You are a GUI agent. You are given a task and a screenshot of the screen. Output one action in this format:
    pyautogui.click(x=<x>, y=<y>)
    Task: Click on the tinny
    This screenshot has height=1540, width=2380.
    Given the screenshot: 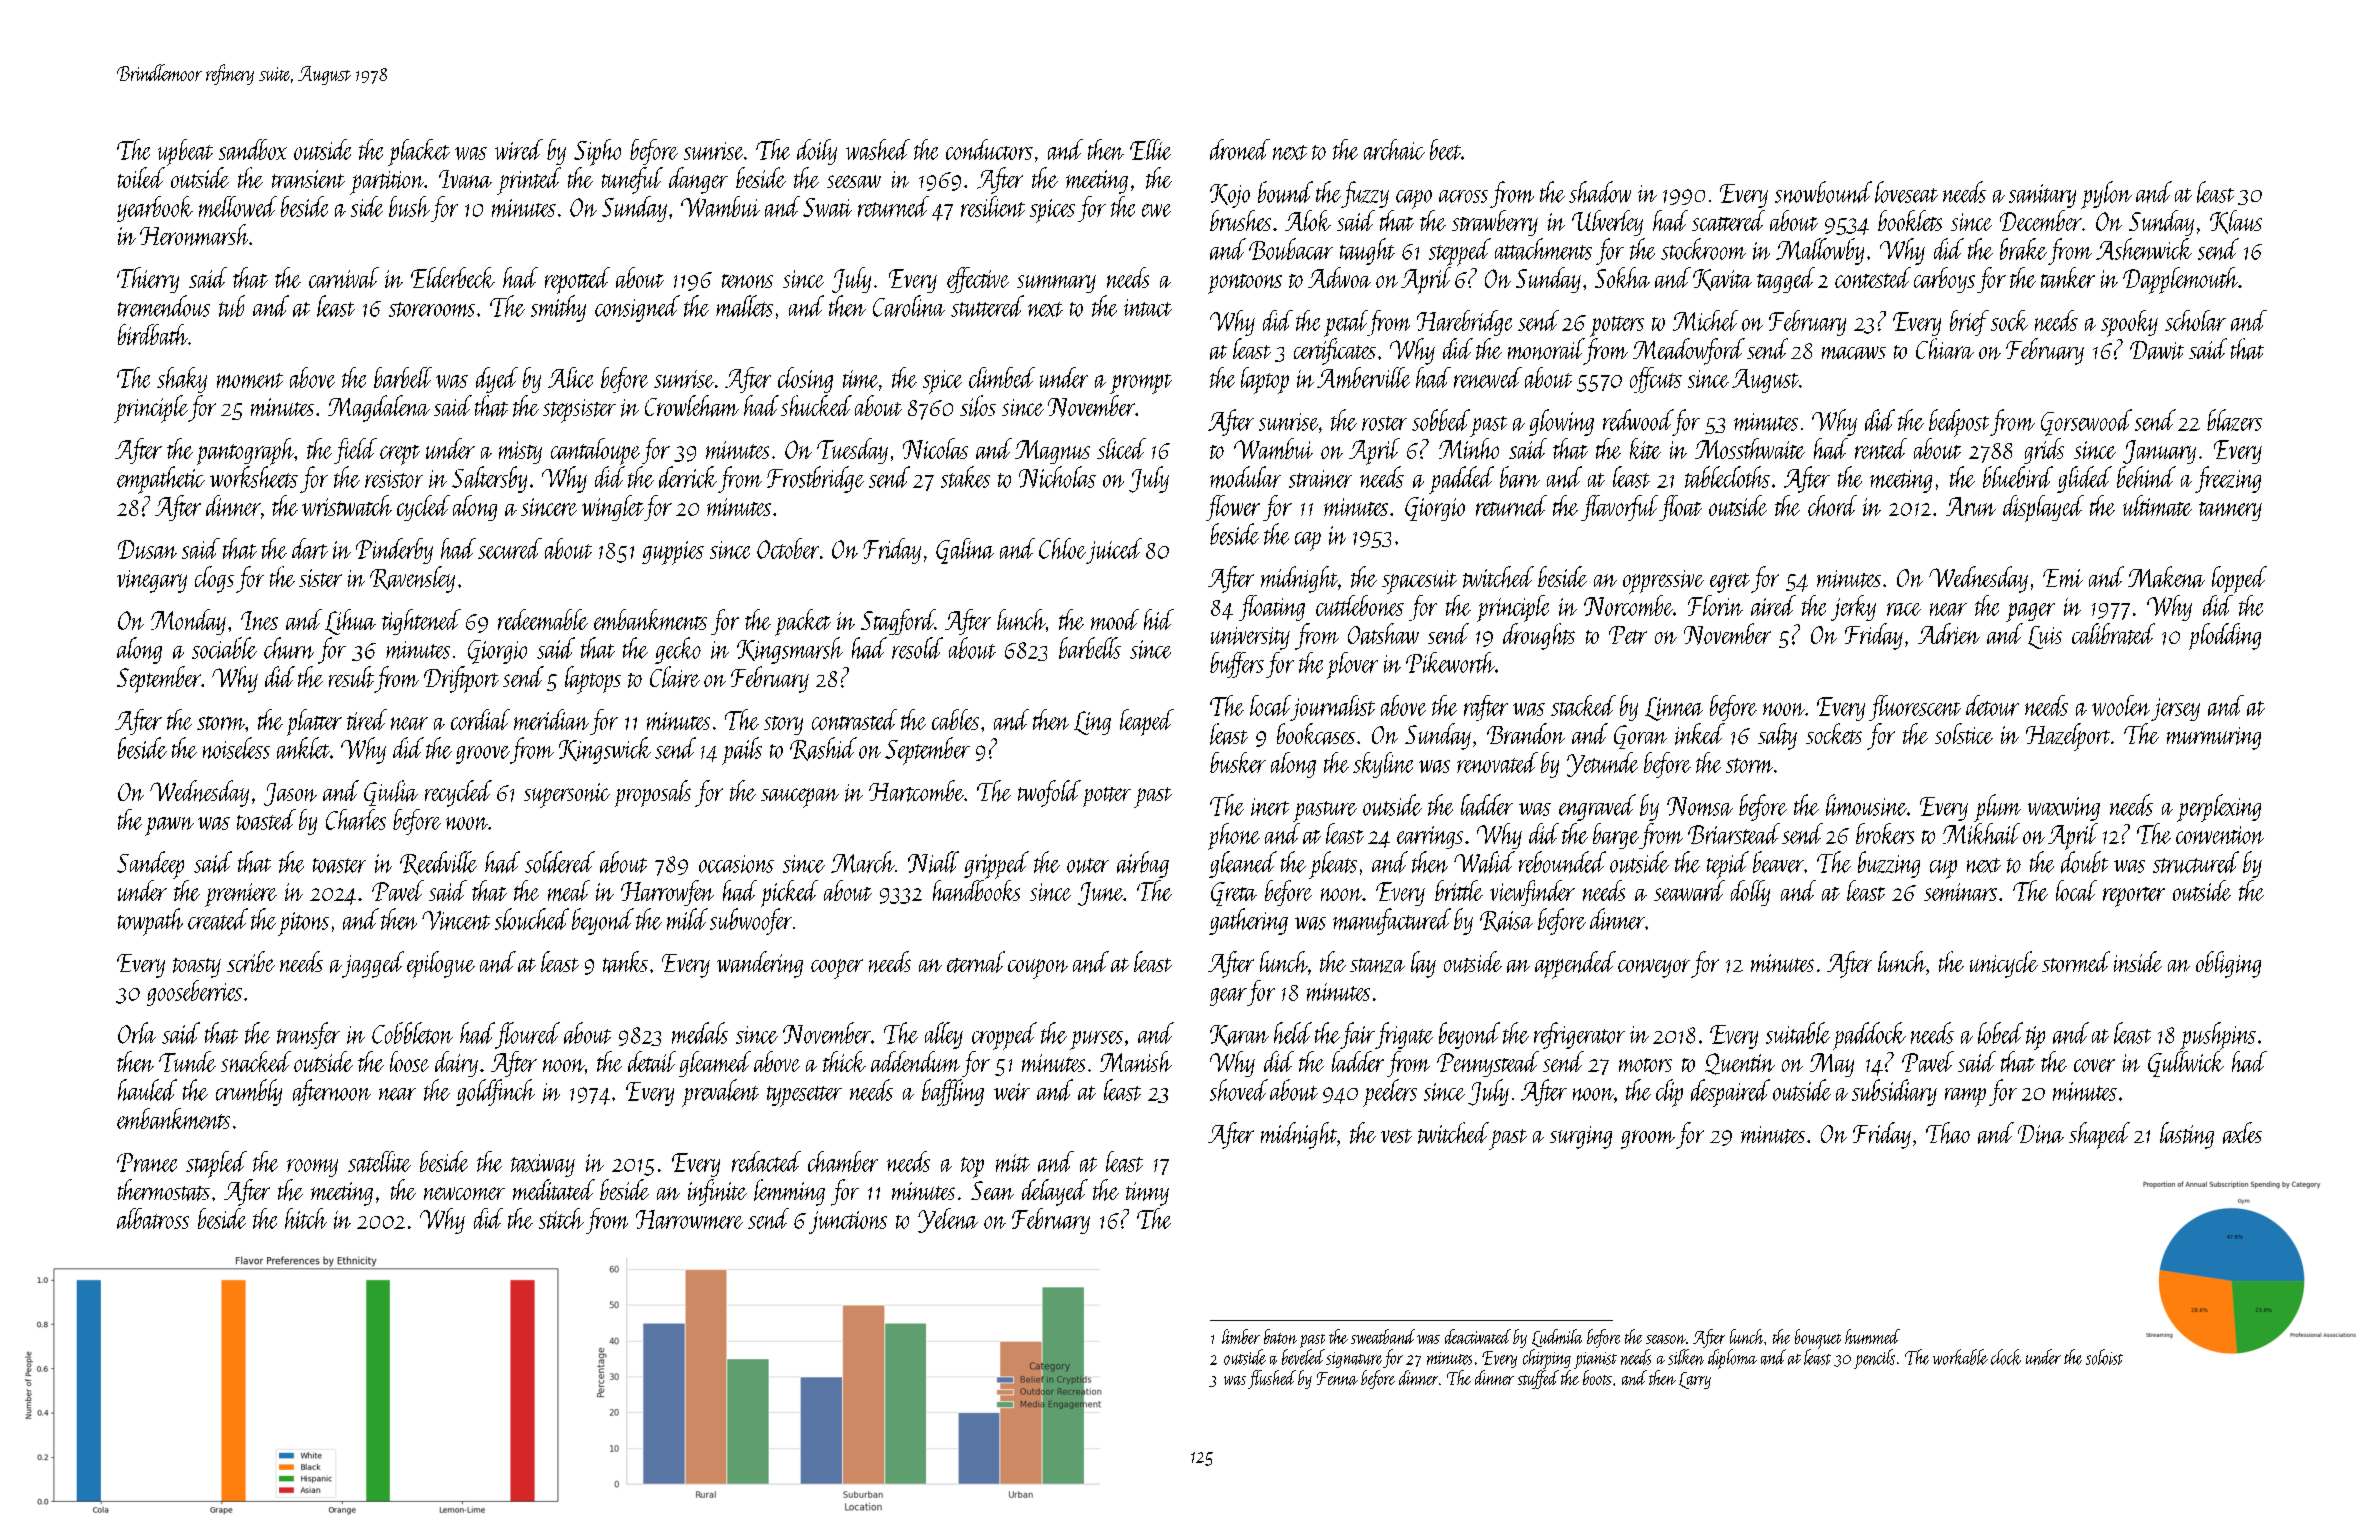 What is the action you would take?
    pyautogui.click(x=1147, y=1194)
